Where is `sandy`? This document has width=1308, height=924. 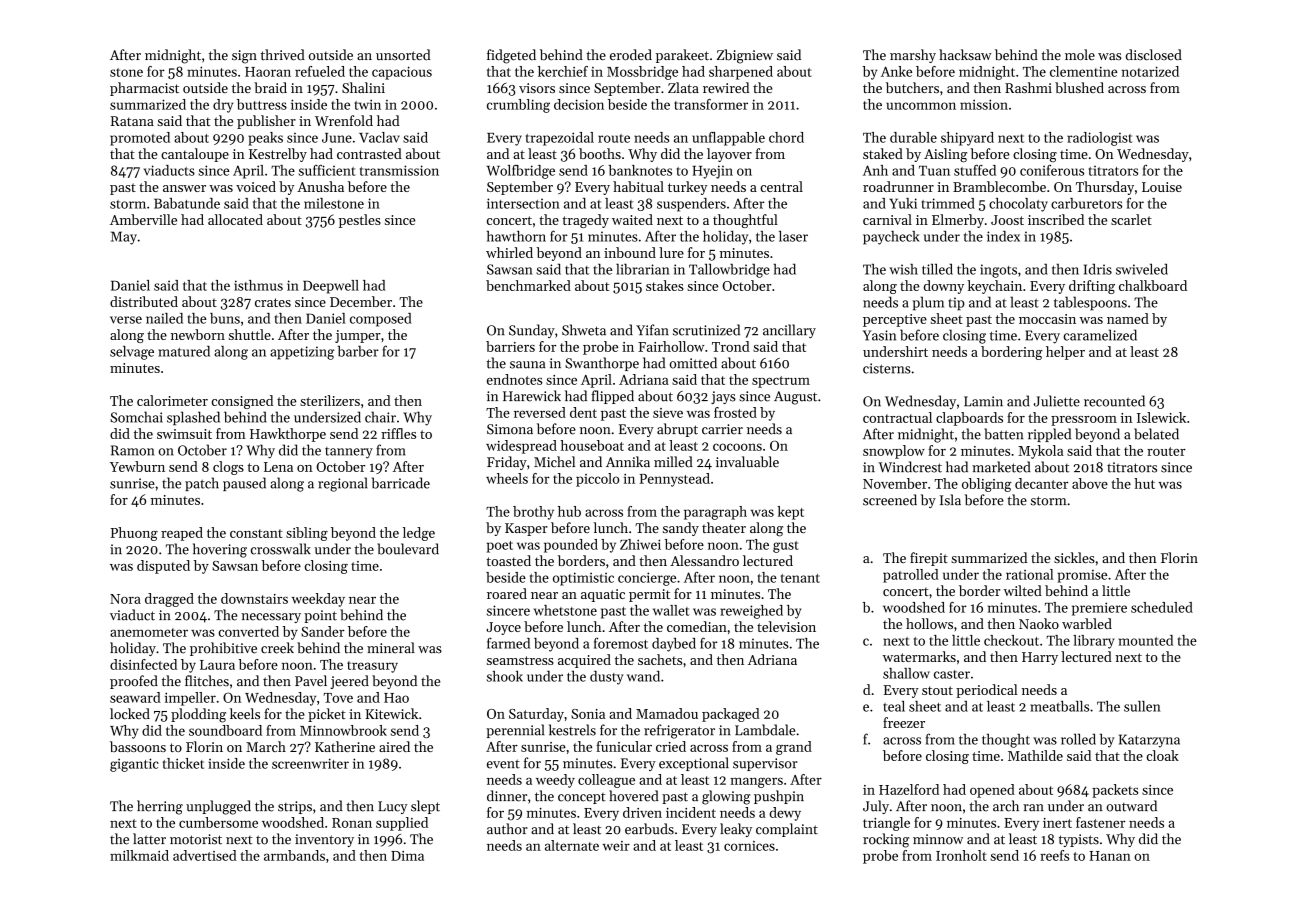 sandy is located at coordinates (681, 529).
